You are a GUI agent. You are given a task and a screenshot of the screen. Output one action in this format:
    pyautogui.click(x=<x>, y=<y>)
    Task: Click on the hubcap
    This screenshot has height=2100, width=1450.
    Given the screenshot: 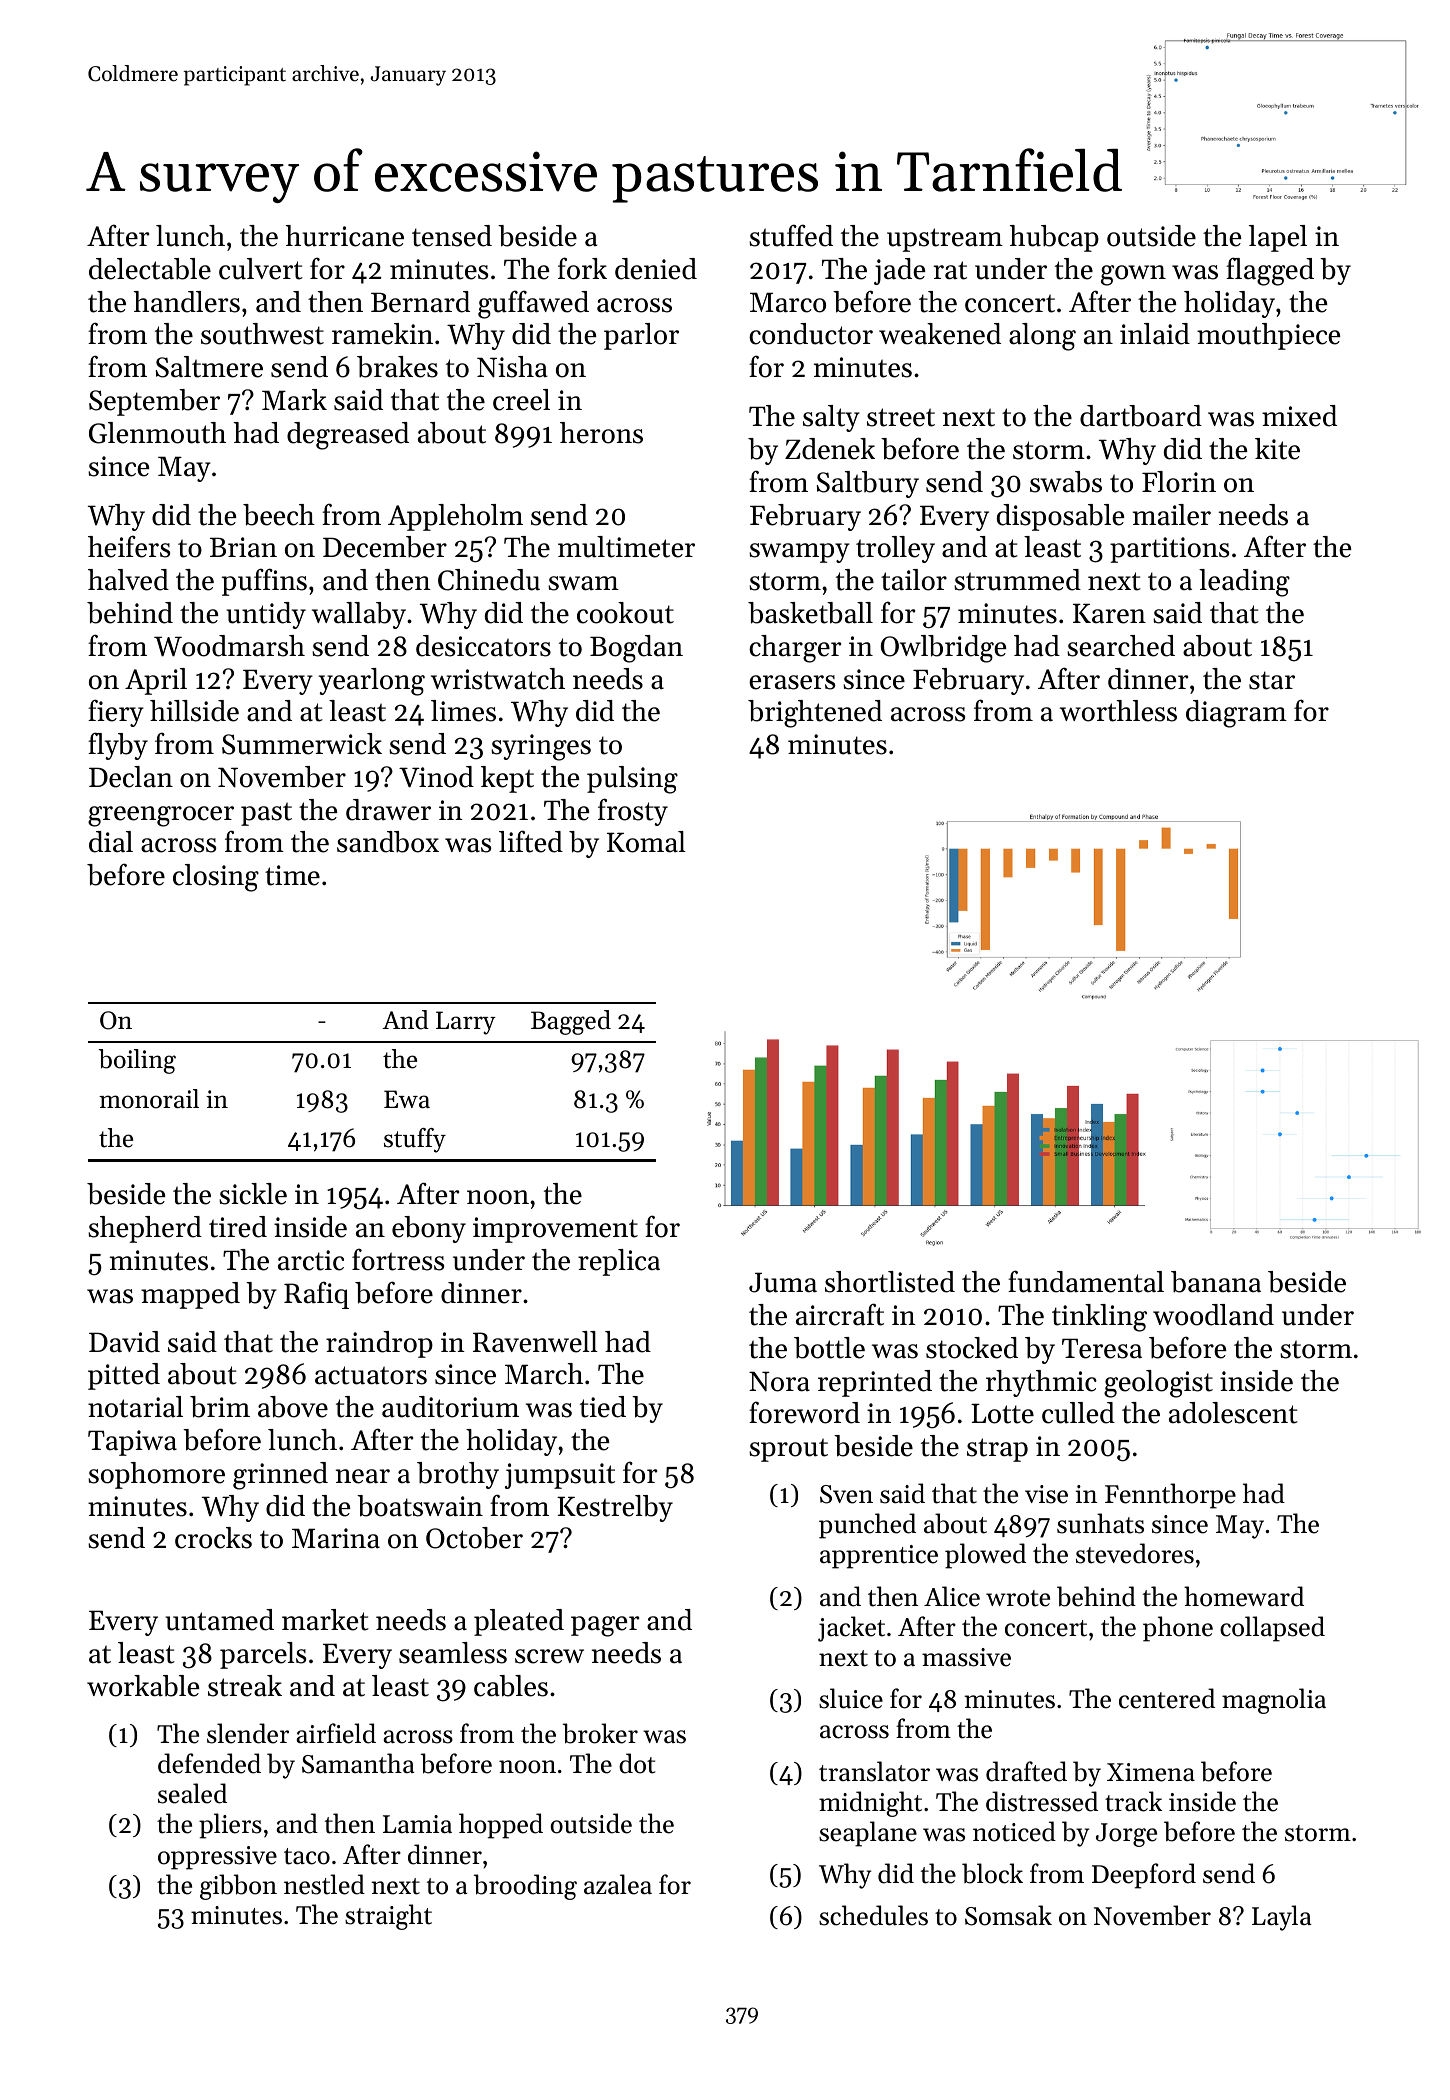 What is the action you would take?
    pyautogui.click(x=1054, y=238)
